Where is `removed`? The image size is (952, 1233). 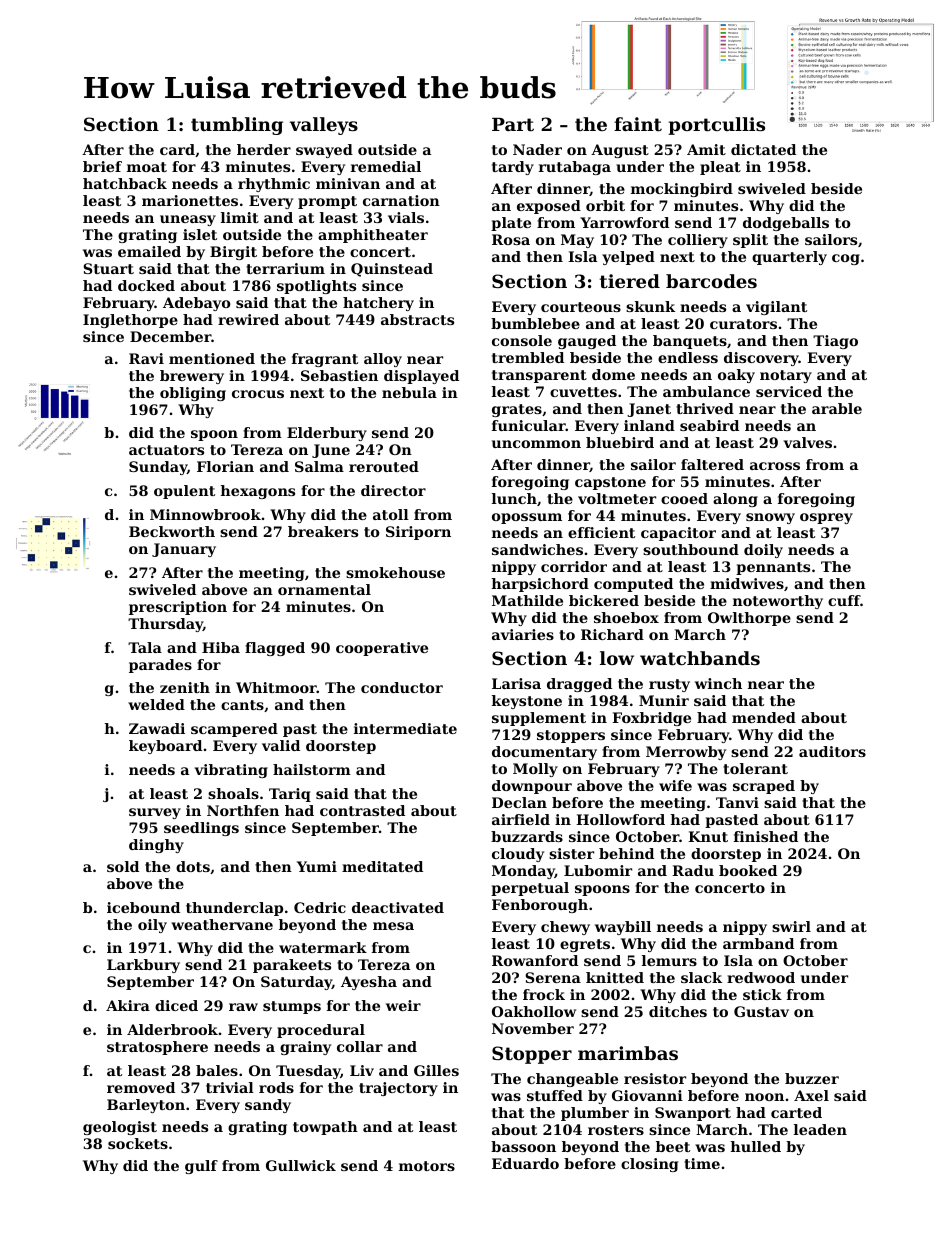
removed is located at coordinates (141, 1087).
